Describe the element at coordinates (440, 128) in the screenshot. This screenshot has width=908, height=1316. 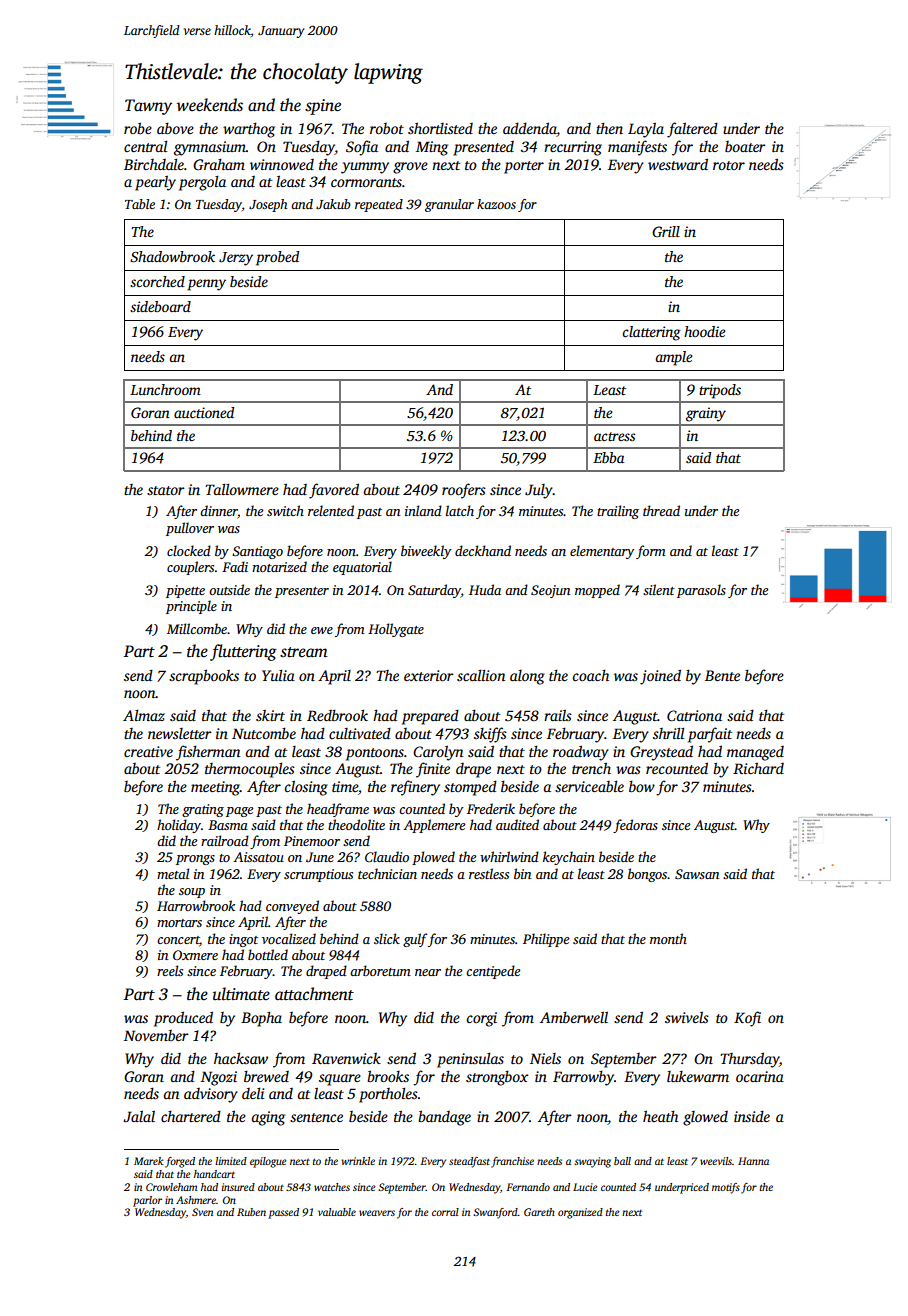
I see `shortlisted` at that location.
